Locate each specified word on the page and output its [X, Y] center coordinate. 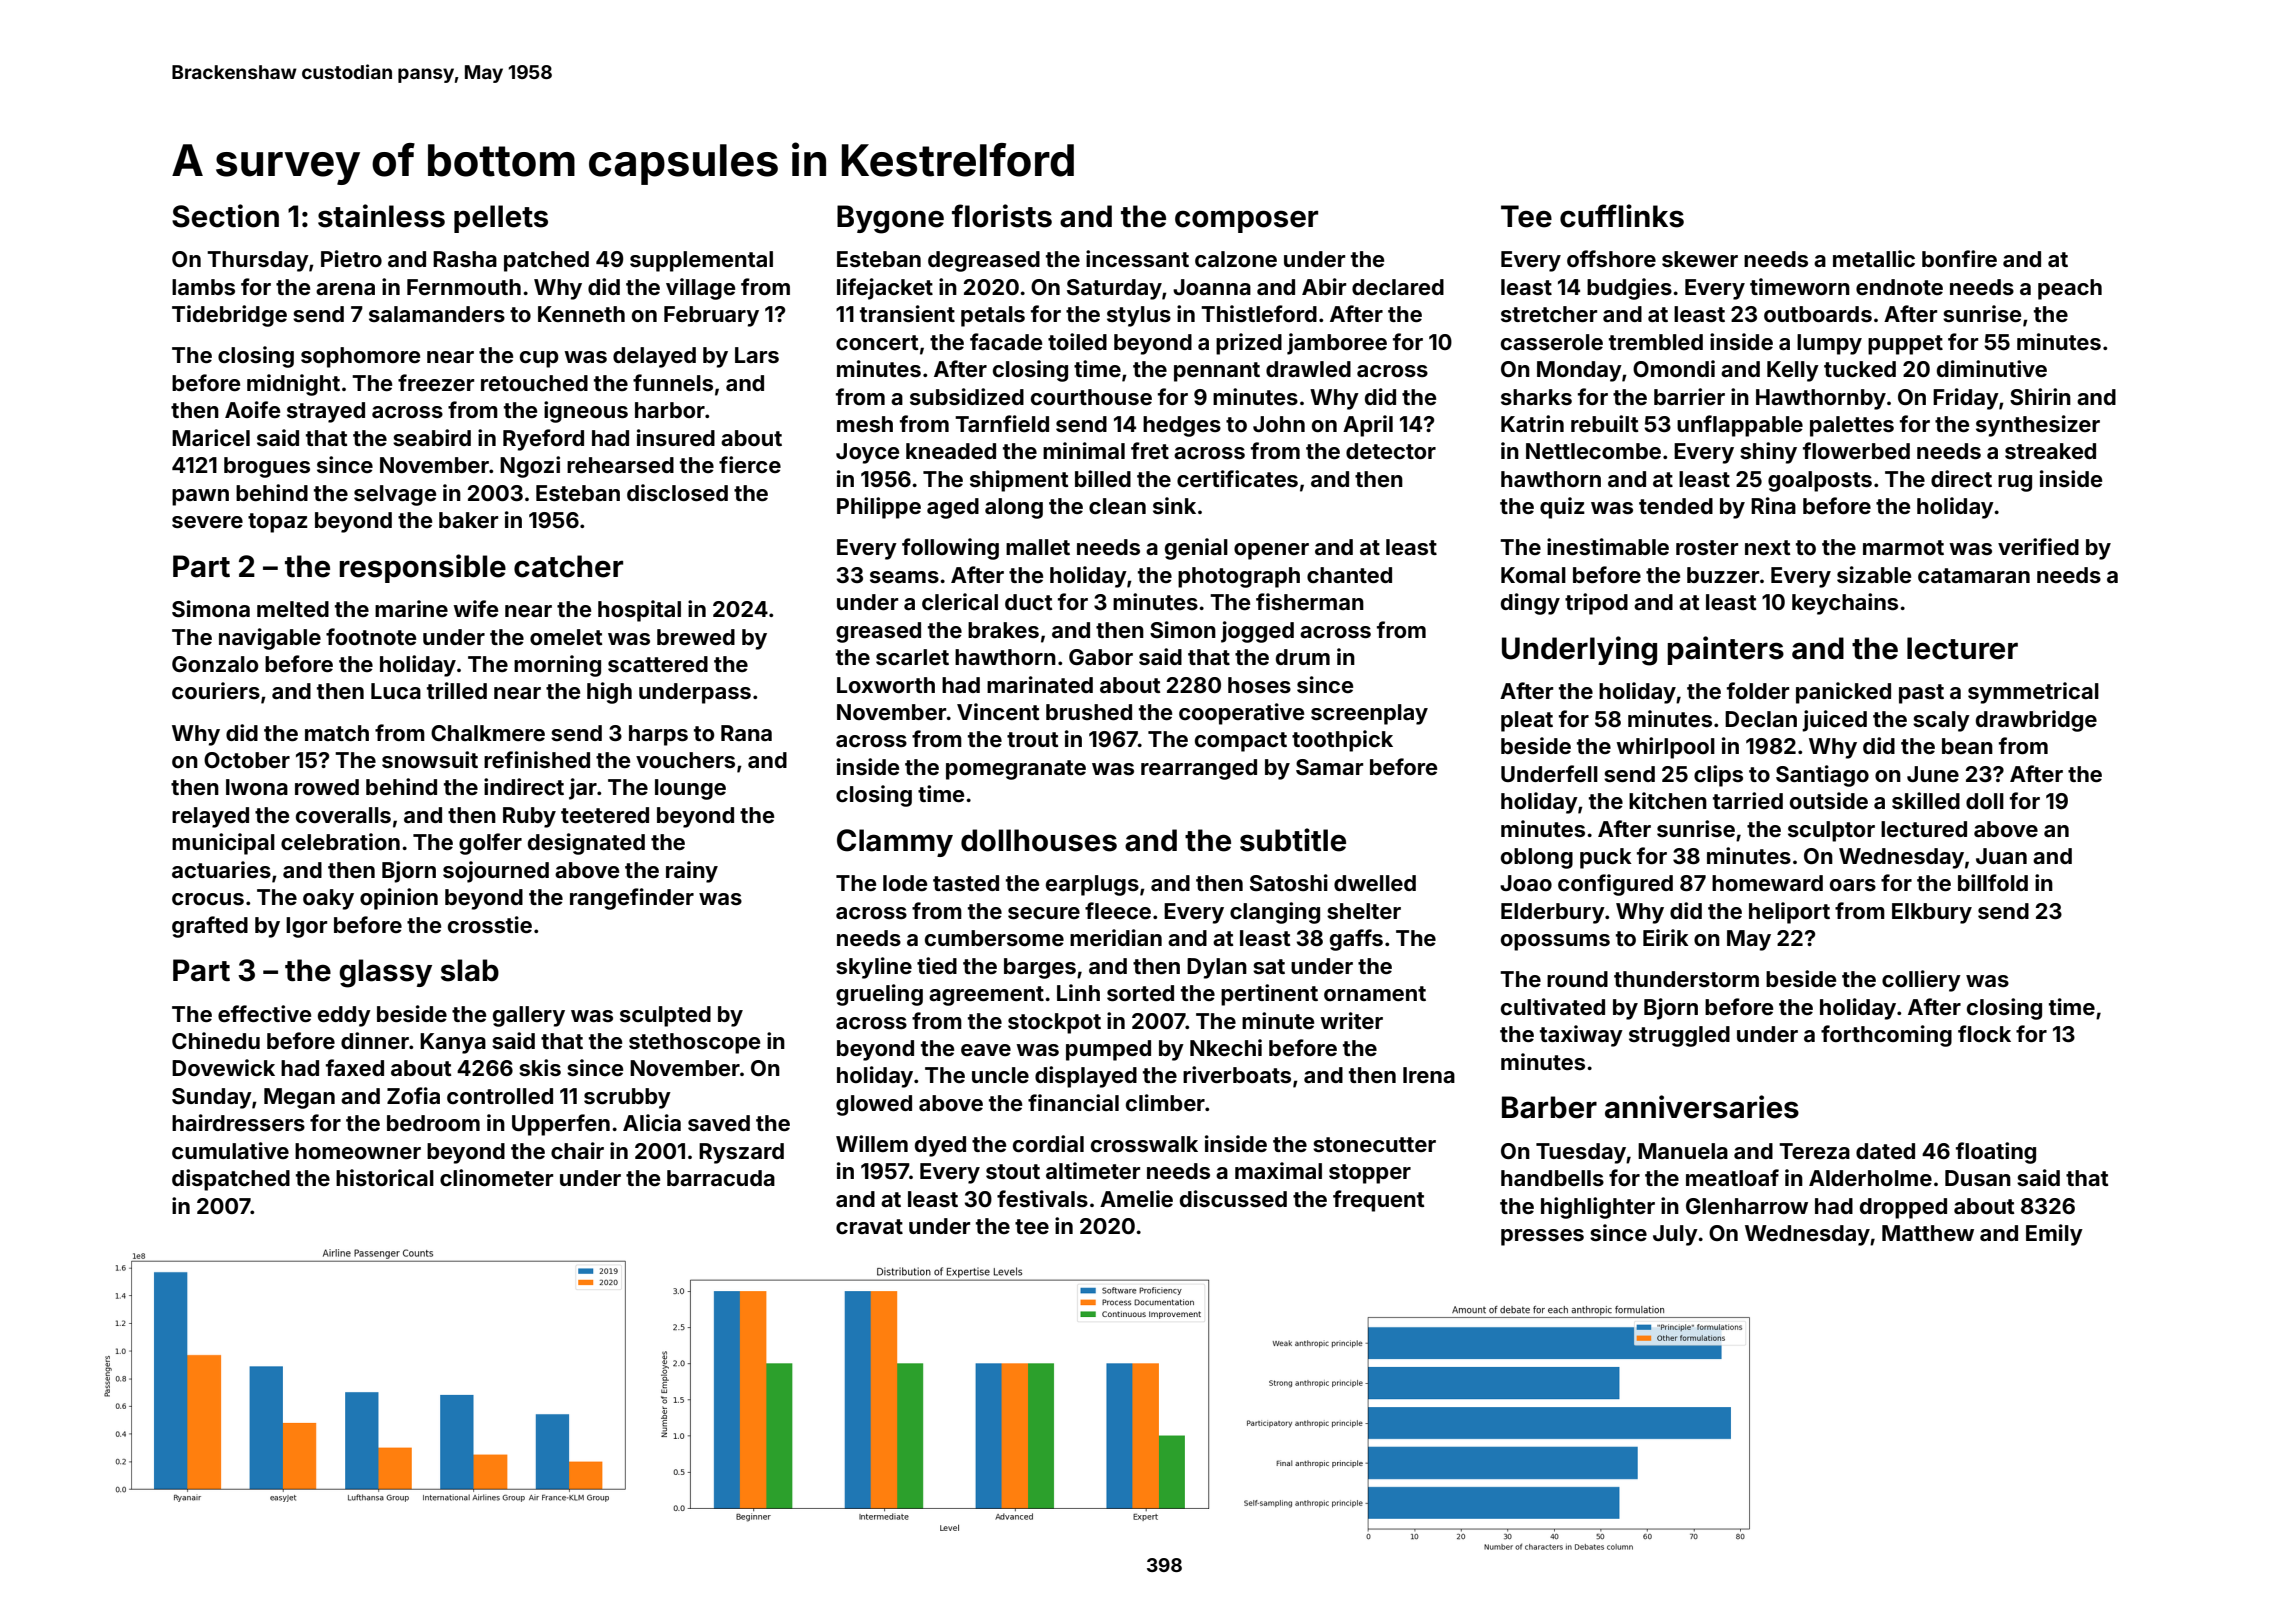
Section [225, 216]
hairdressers [238, 1122]
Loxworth [886, 685]
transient [907, 313]
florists [1002, 216]
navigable [270, 639]
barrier [1689, 396]
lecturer [1962, 648]
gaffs [1356, 940]
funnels [673, 382]
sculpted [665, 1016]
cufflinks [1622, 216]
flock [1984, 1033]
